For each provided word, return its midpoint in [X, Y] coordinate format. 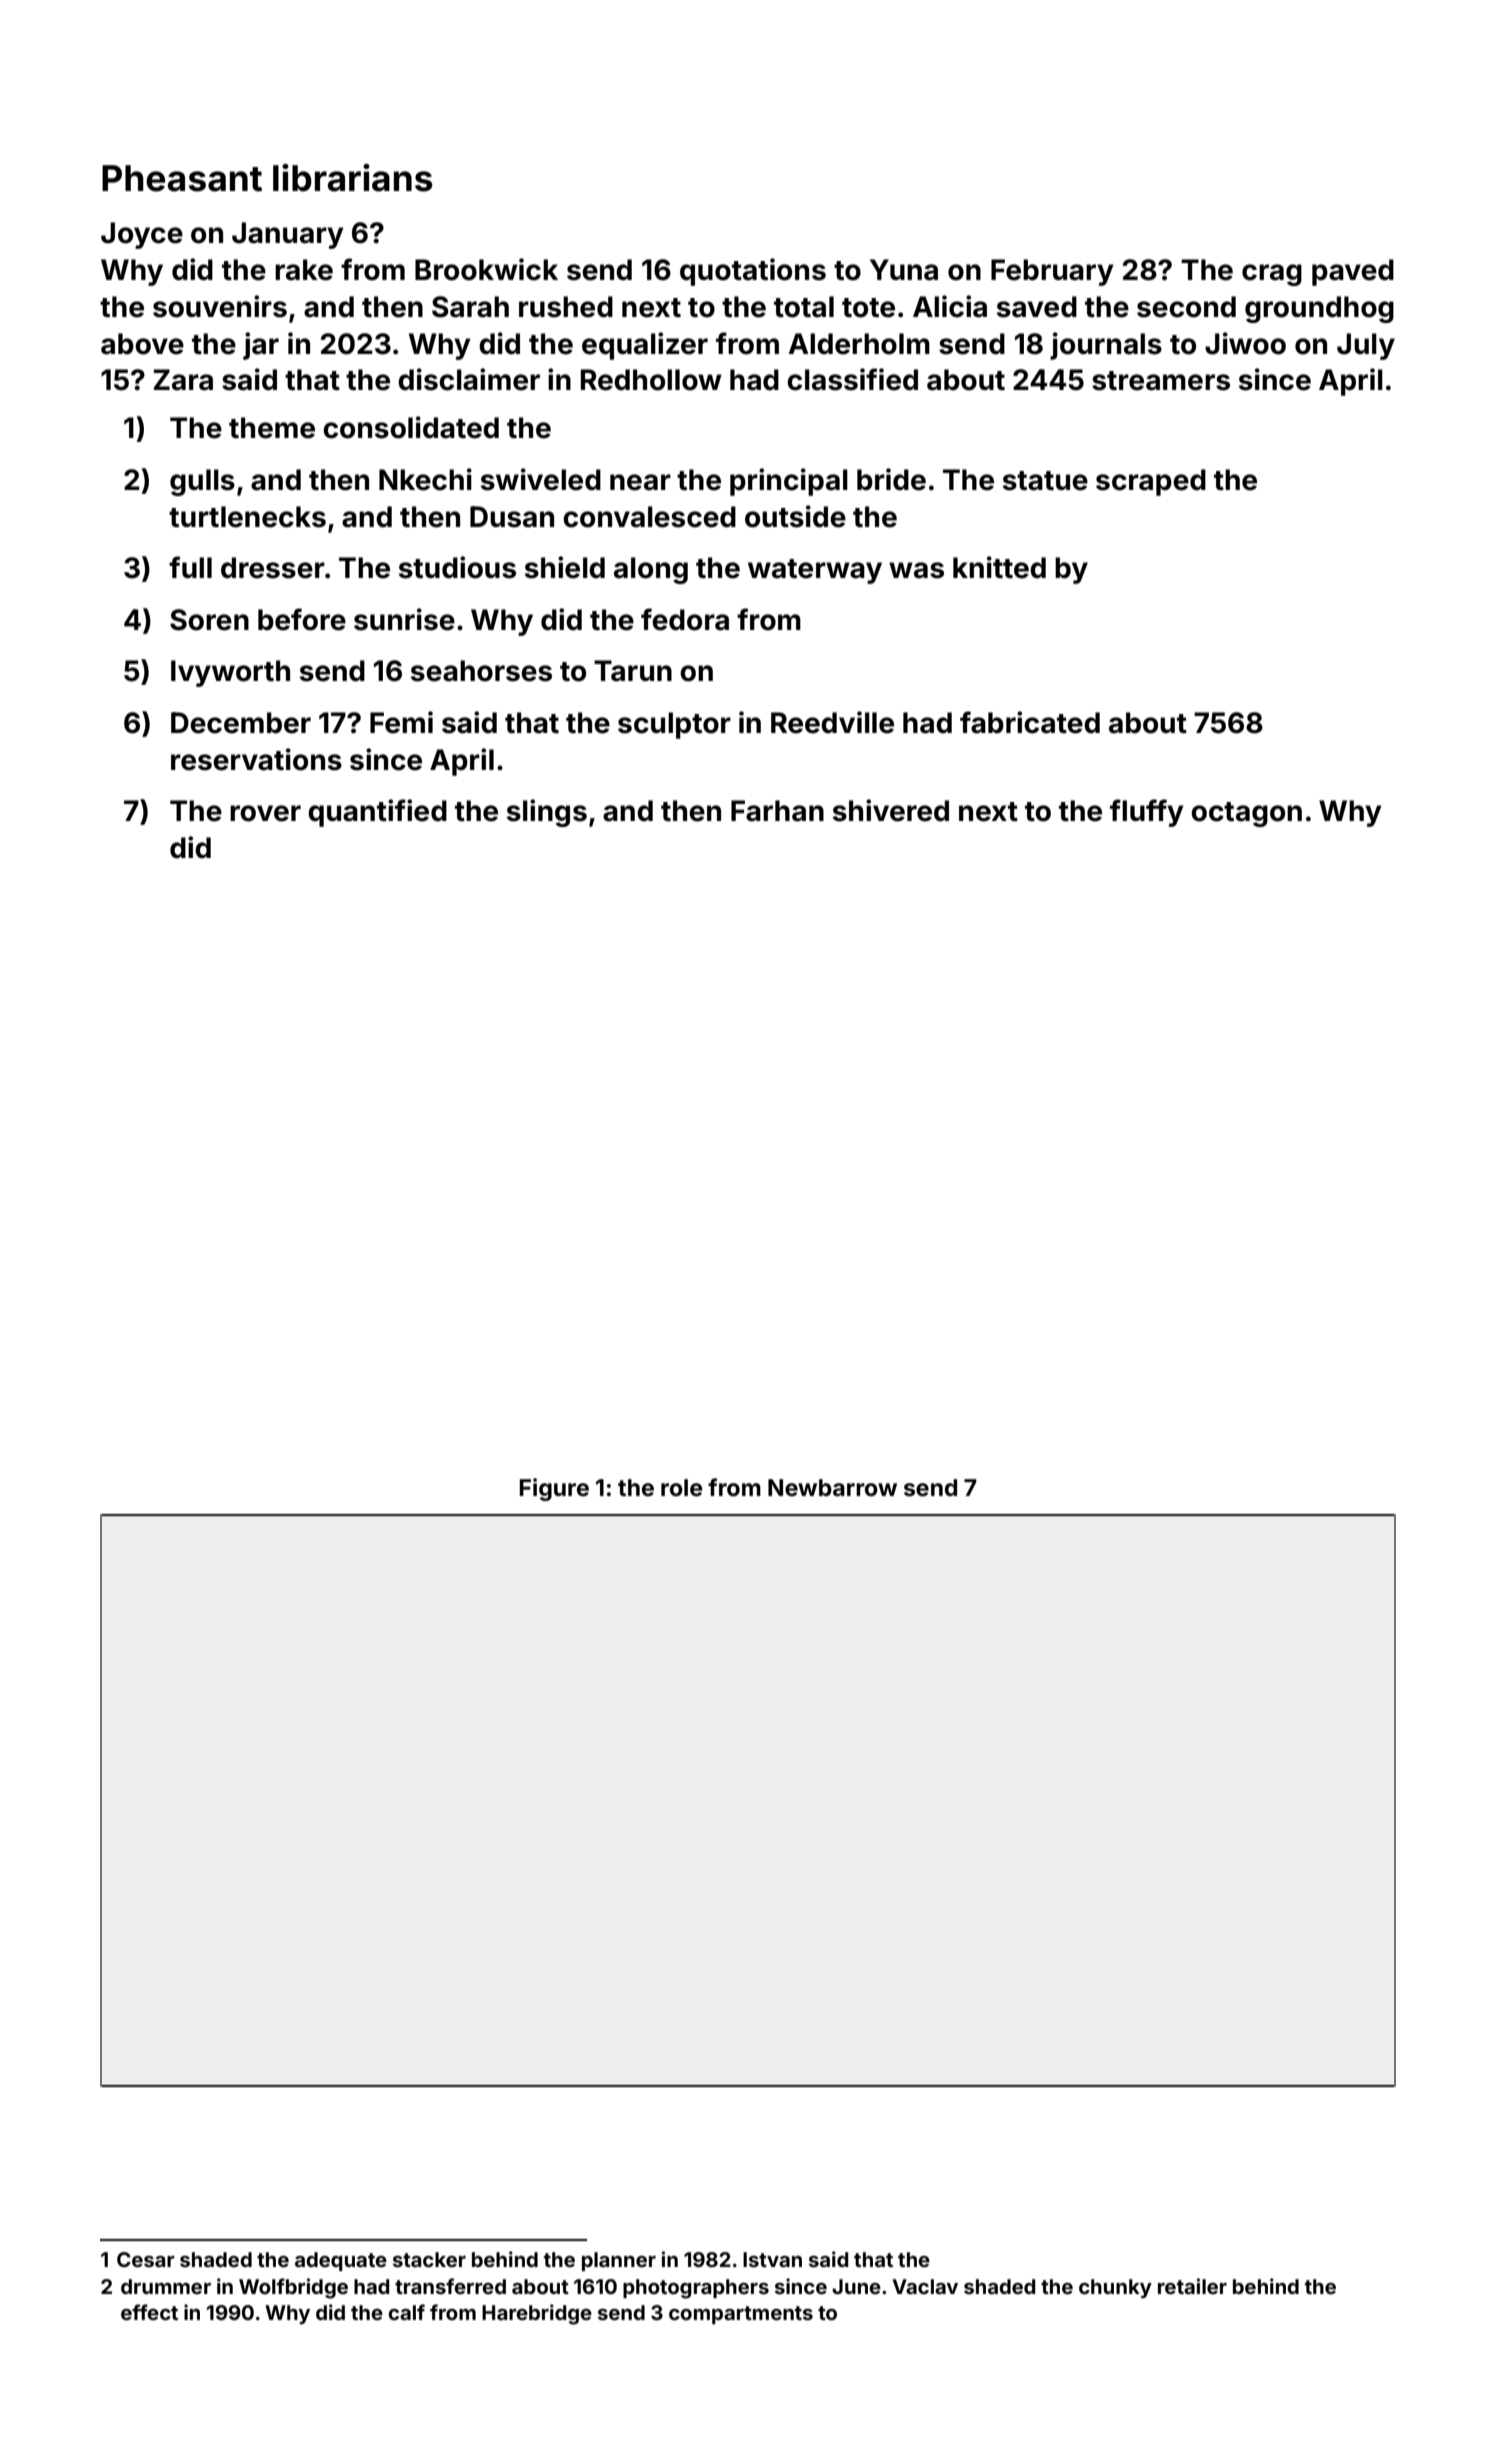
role [682, 1488]
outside [795, 516]
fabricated [1030, 722]
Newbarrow [832, 1488]
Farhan [777, 811]
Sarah [470, 307]
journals [1106, 346]
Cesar [146, 2259]
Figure [554, 1489]
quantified [377, 813]
